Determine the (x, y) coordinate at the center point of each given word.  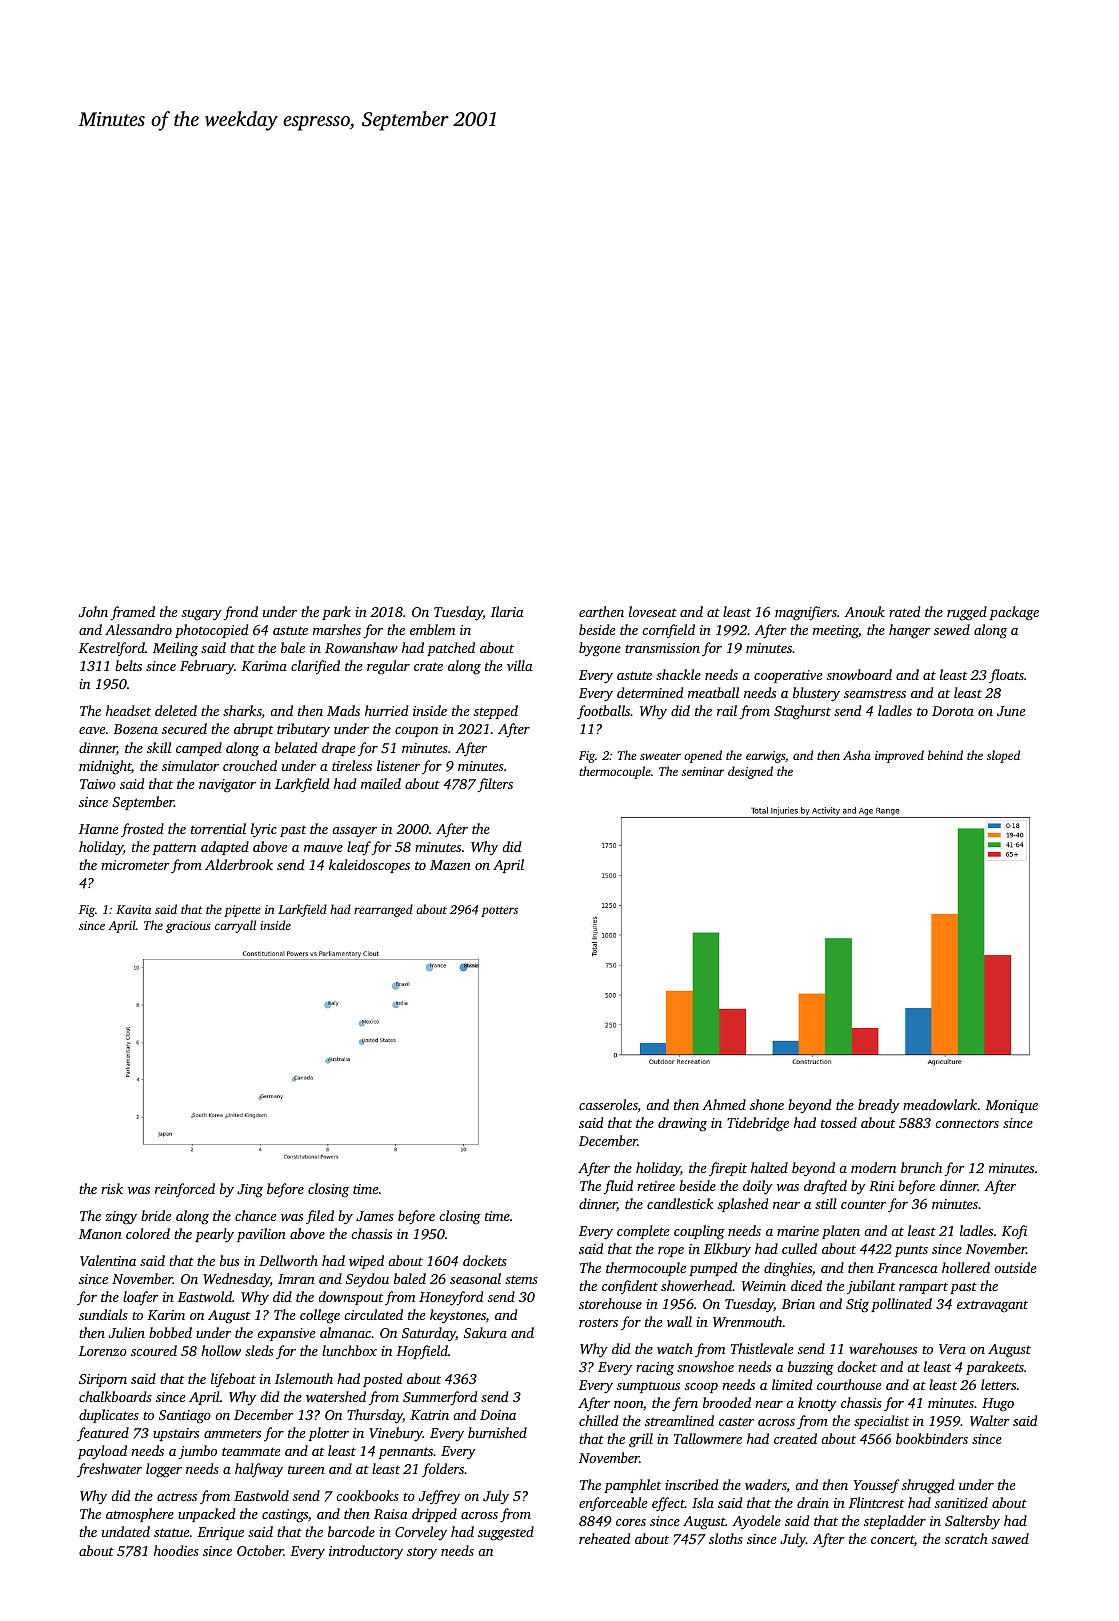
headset (128, 710)
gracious (188, 927)
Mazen (450, 865)
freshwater (109, 1470)
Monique (1011, 1106)
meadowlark (940, 1104)
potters (499, 911)
